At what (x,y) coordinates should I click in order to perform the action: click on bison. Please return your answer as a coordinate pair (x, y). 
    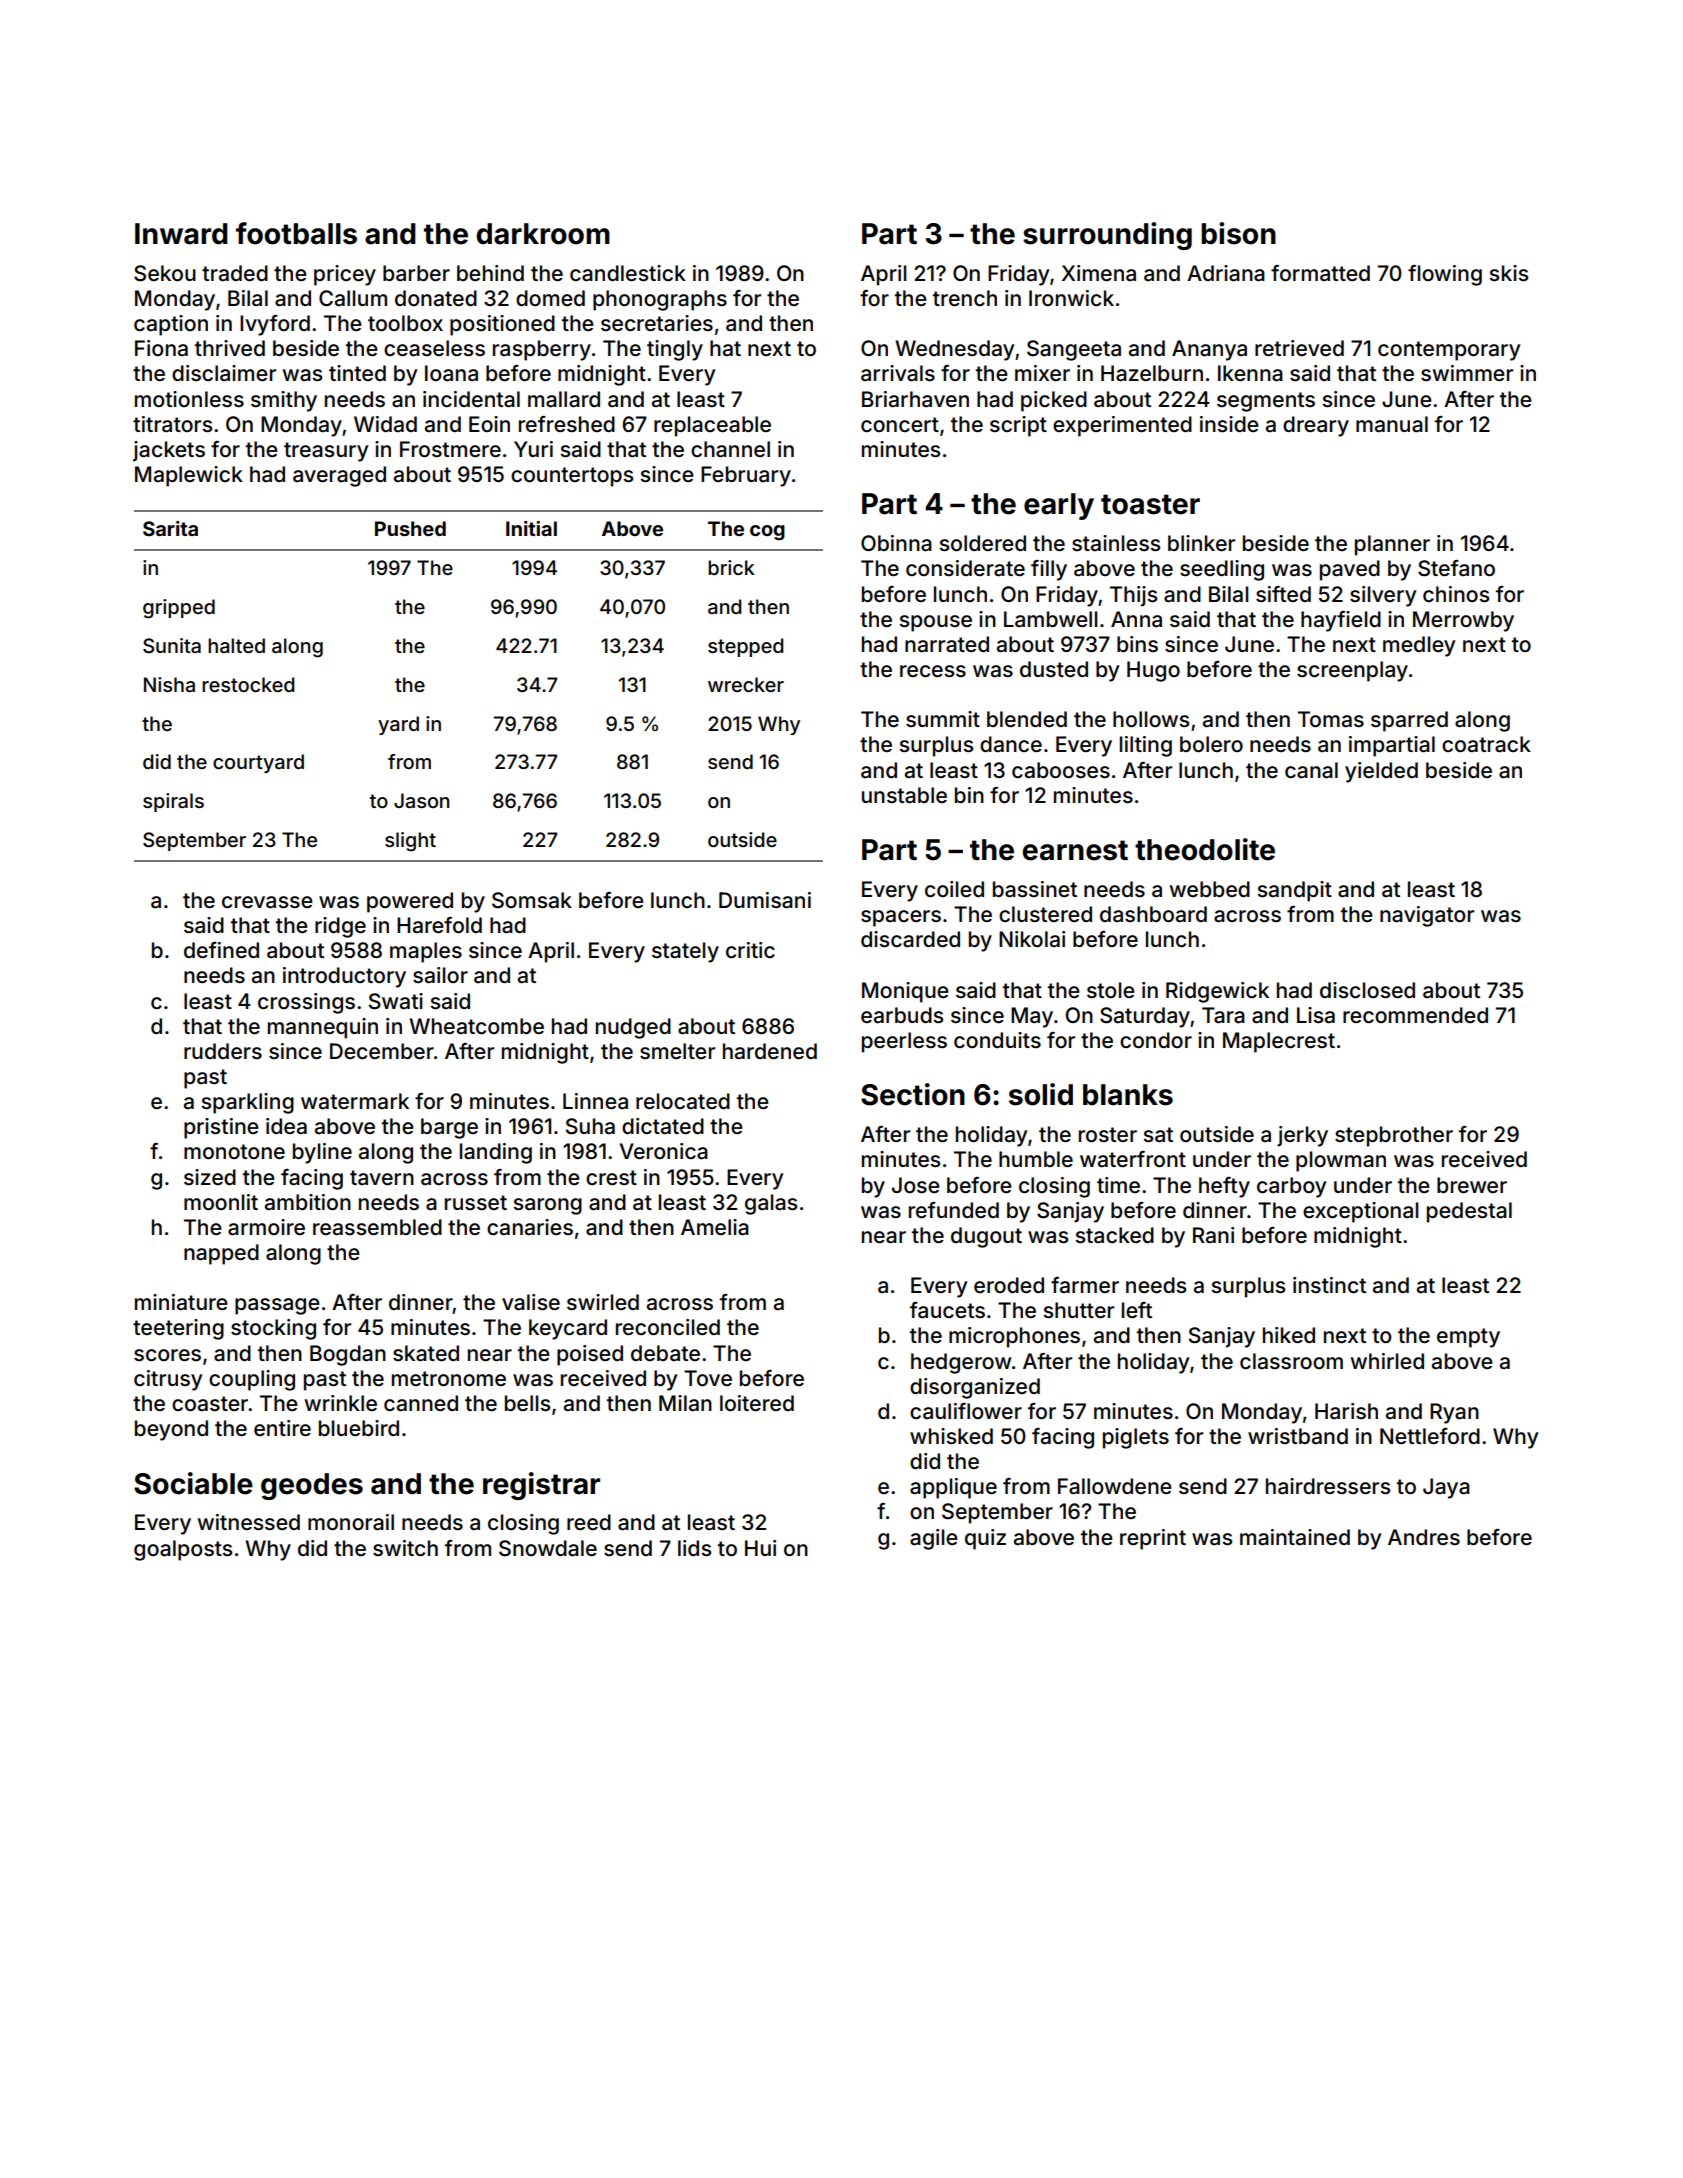
    Looking at the image, I should click on (1238, 233).
